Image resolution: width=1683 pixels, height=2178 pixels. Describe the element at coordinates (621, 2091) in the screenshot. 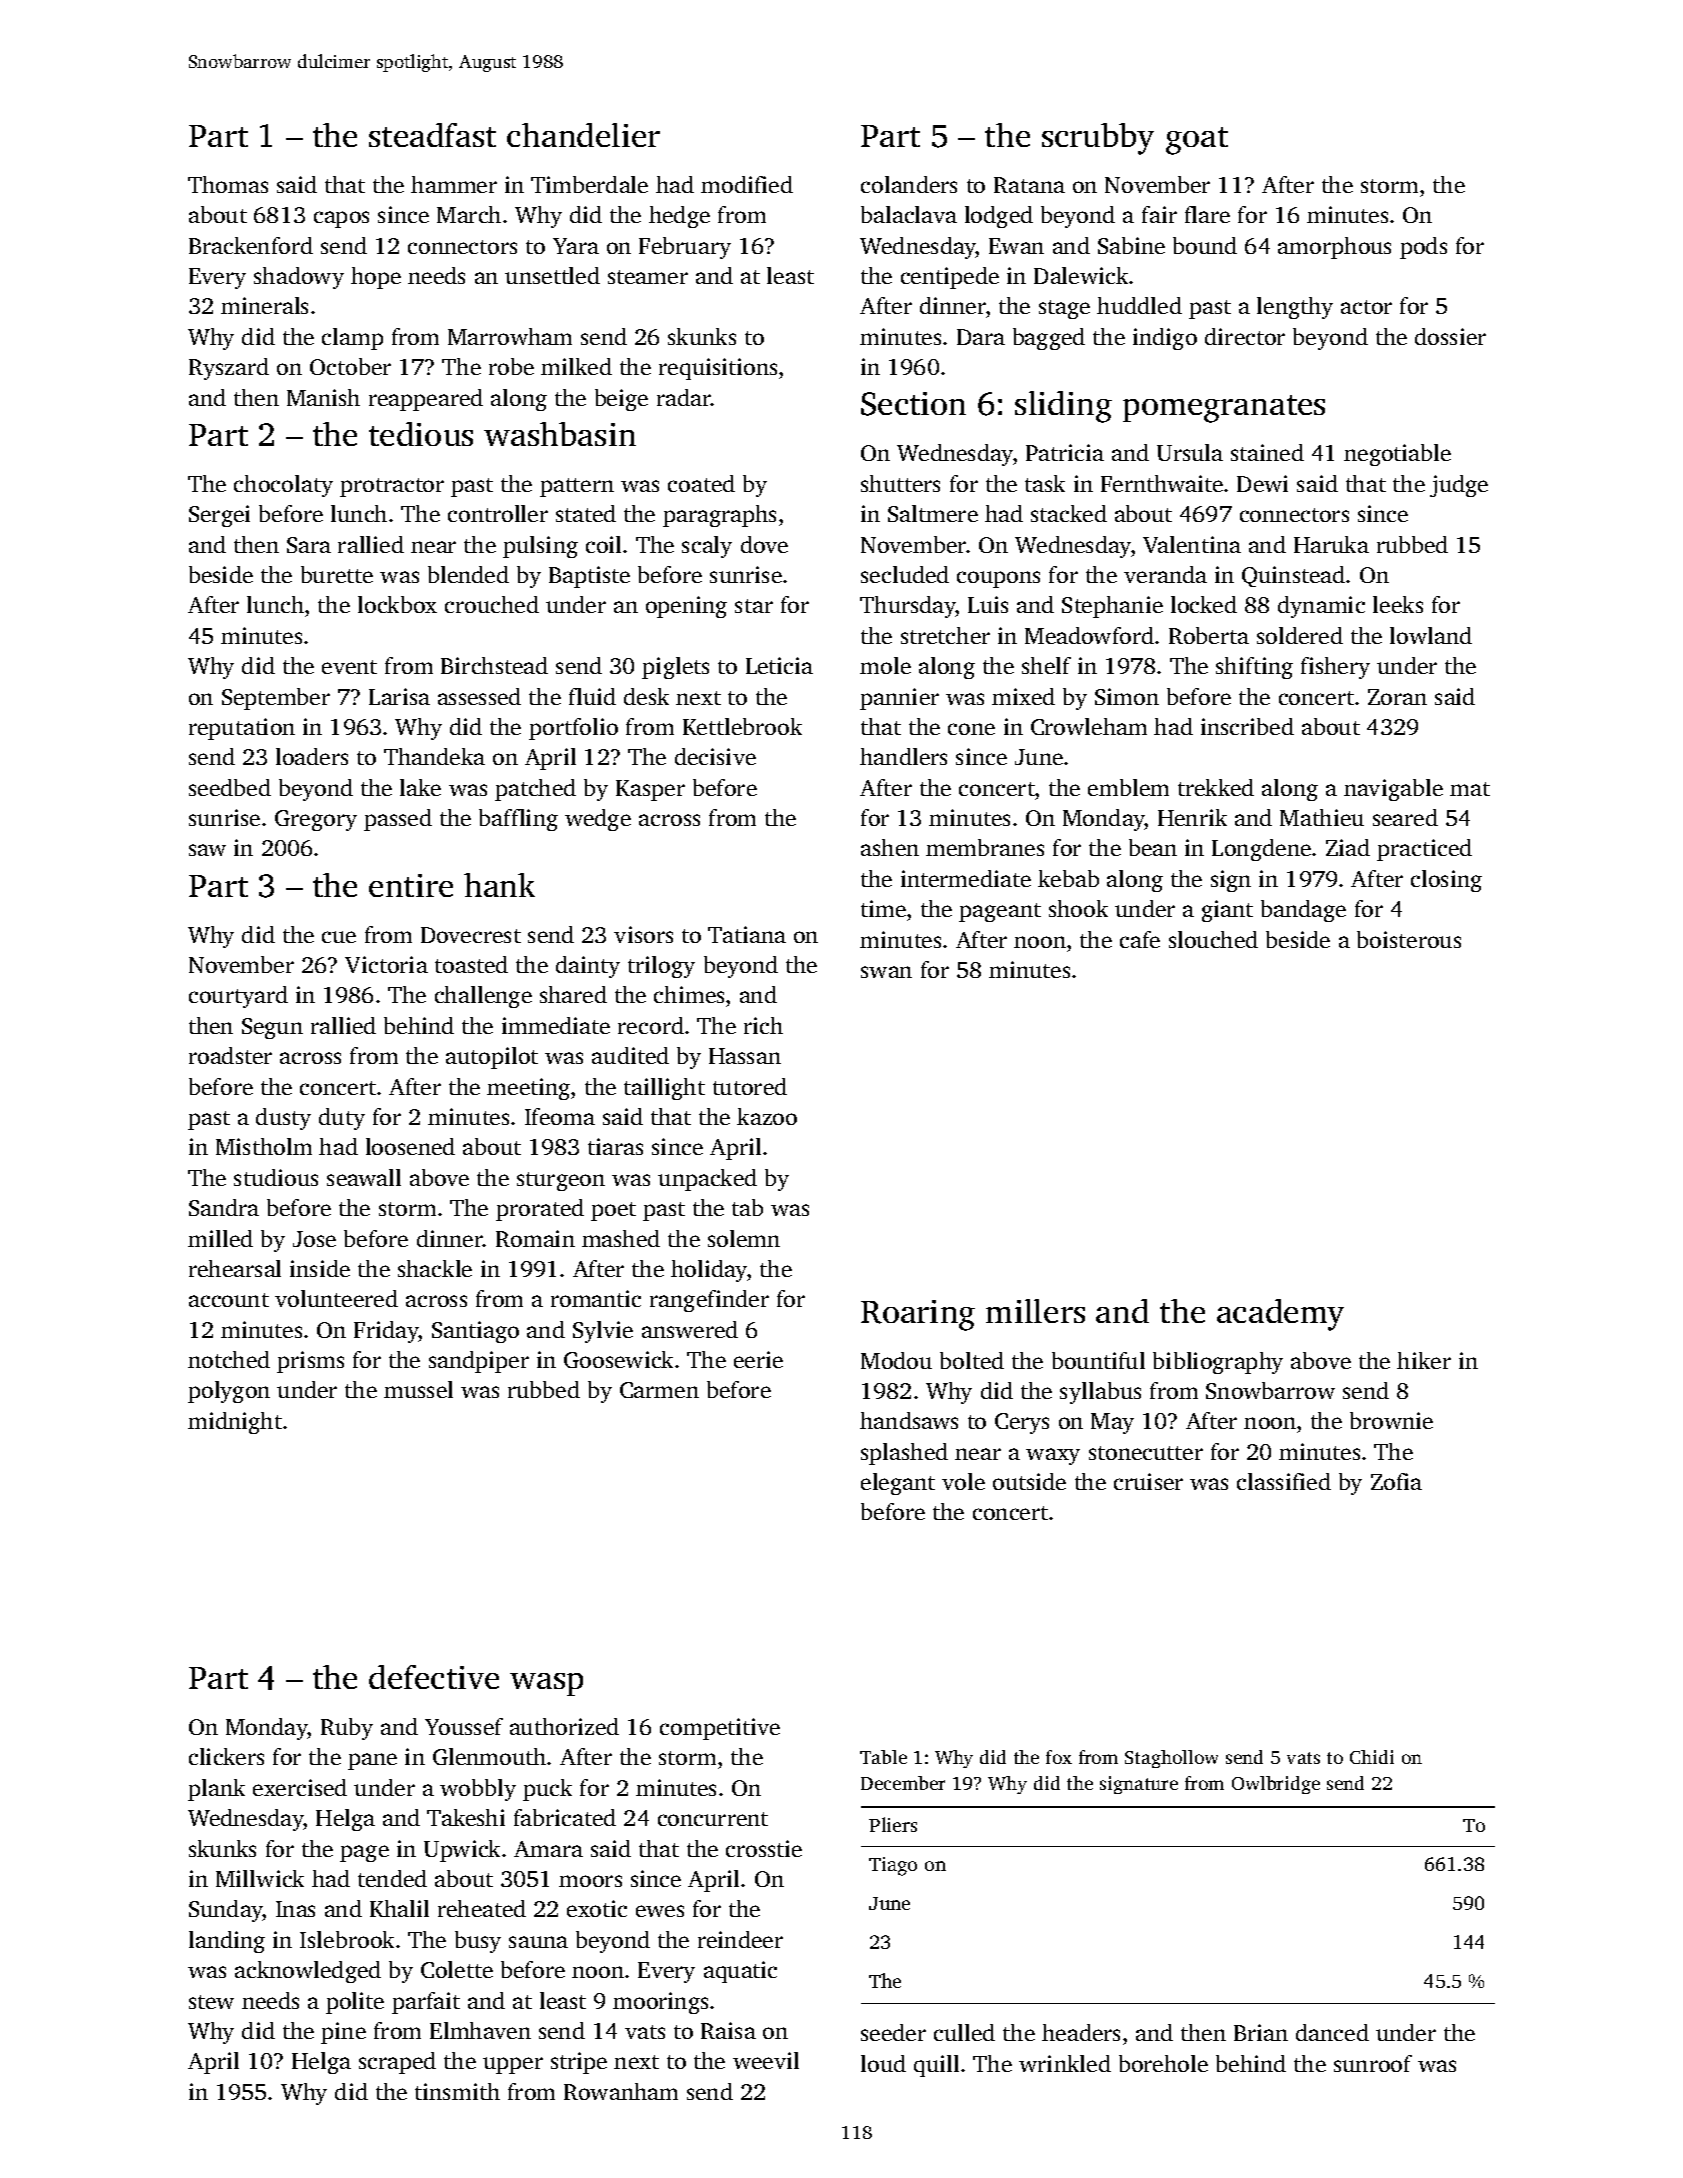

I see `Rowanham` at that location.
